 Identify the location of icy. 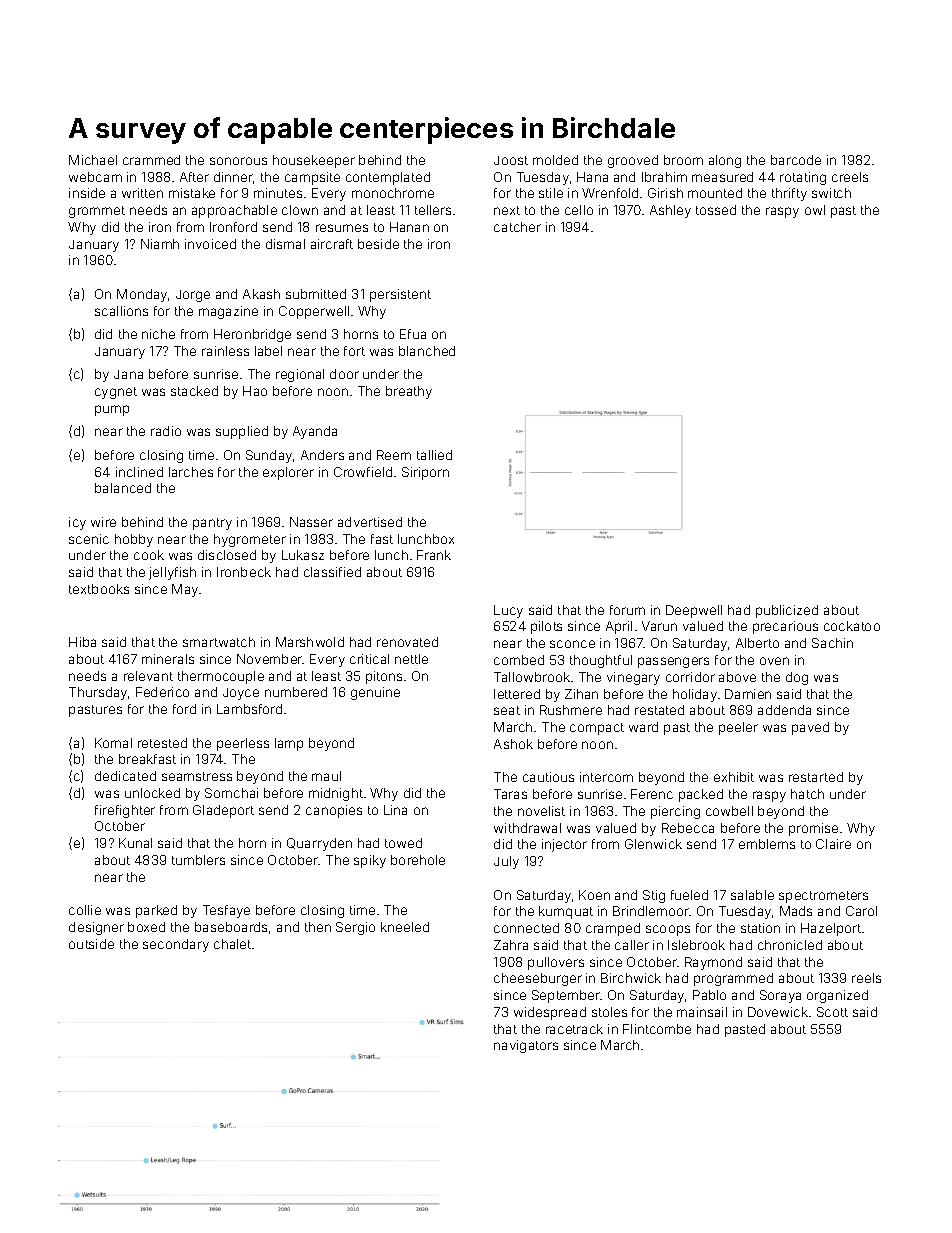
(77, 523).
